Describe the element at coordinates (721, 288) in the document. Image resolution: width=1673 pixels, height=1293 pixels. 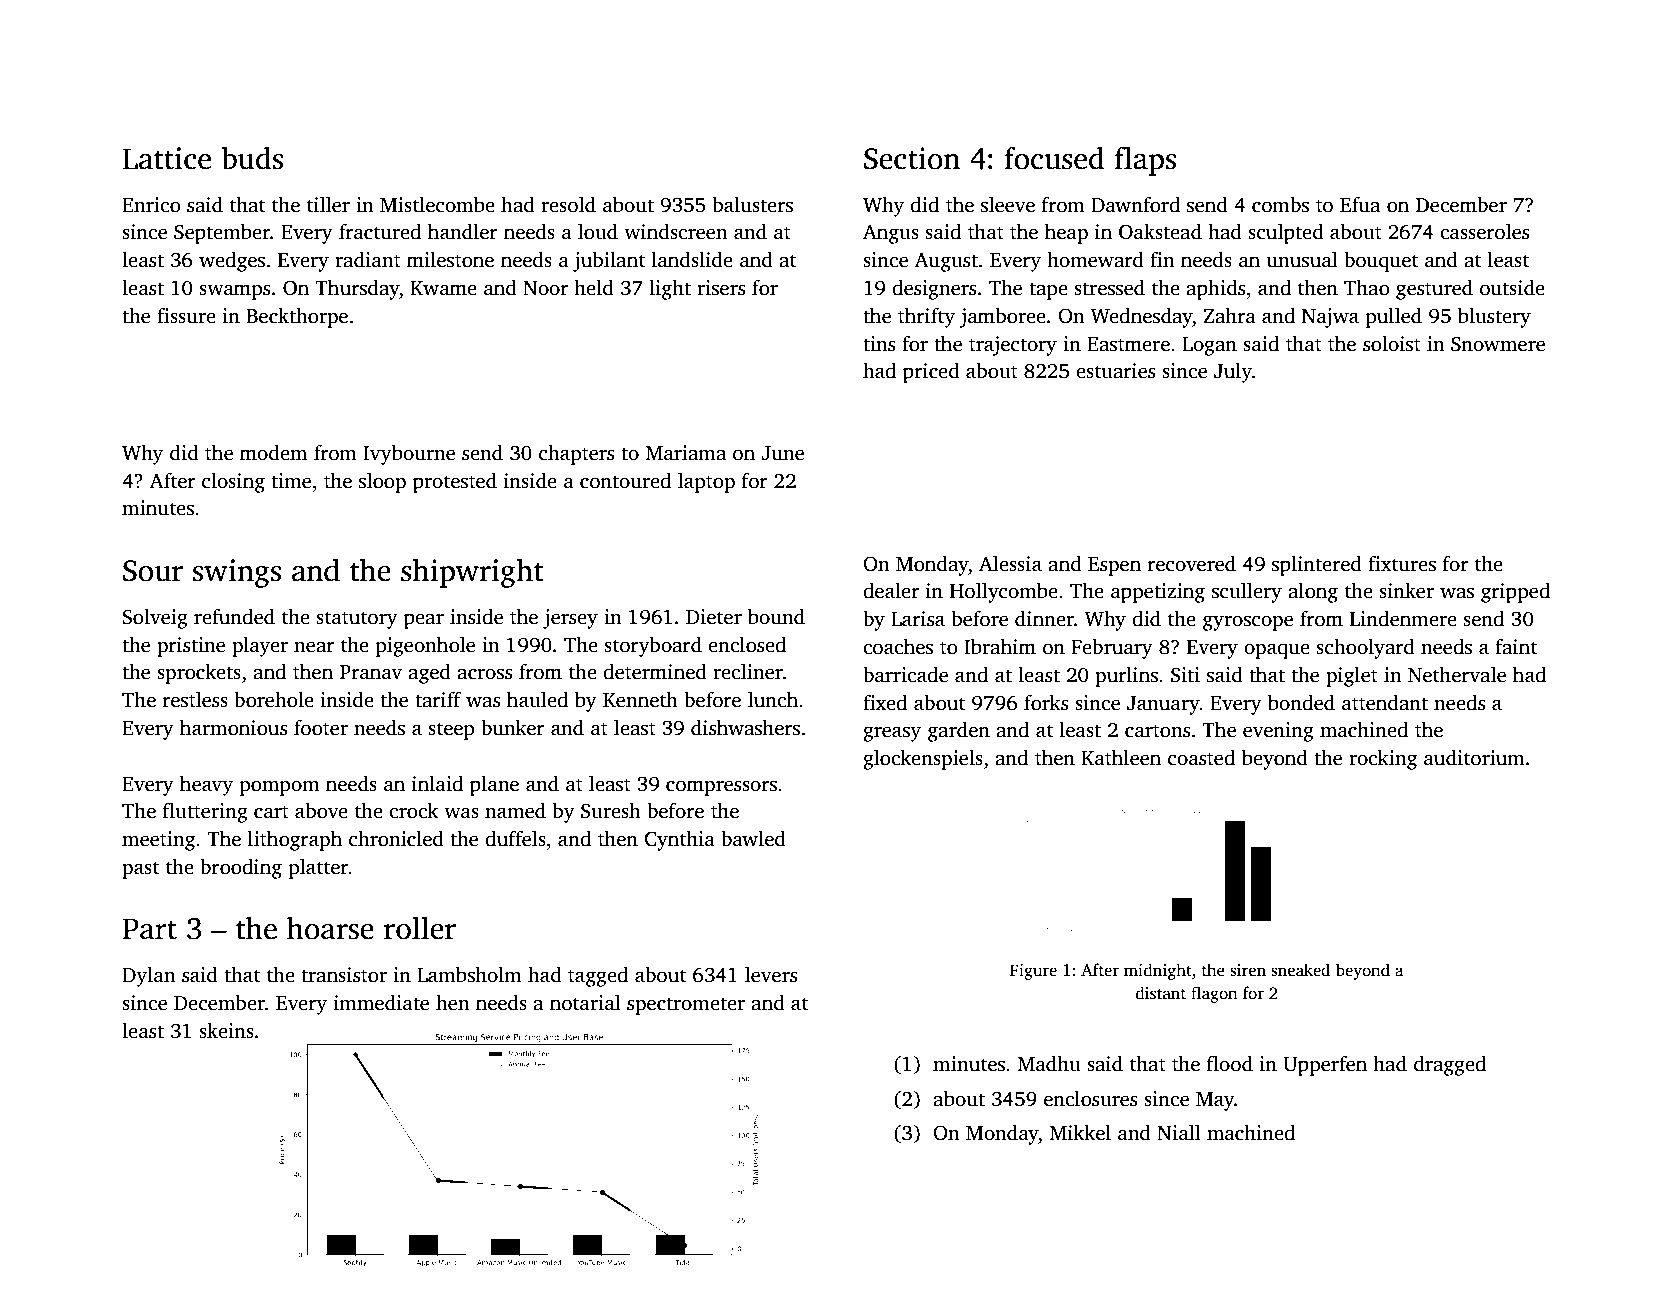
I see `risers` at that location.
